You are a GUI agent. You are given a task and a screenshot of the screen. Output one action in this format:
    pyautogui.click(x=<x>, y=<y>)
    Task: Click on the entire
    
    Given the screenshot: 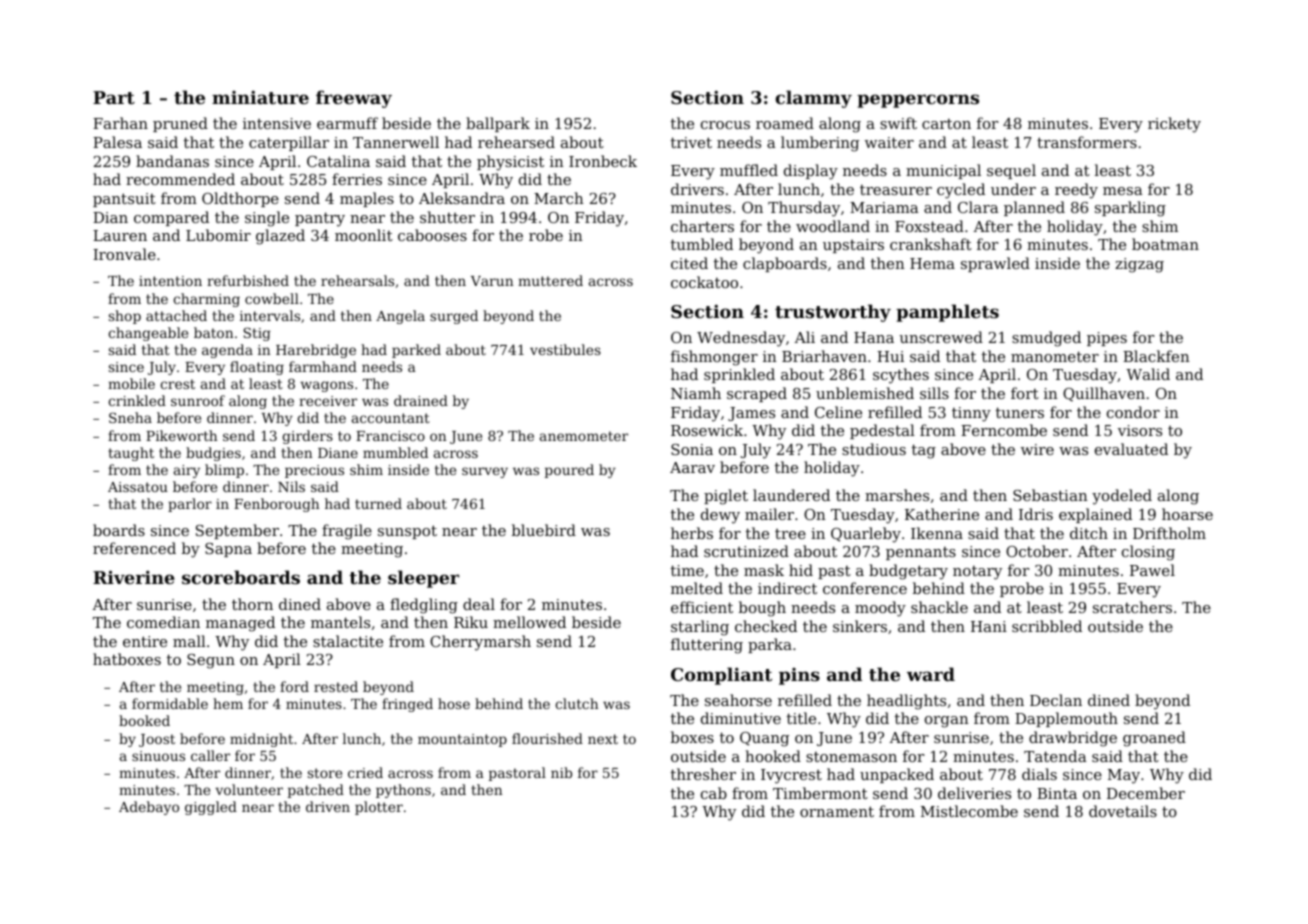 What is the action you would take?
    pyautogui.click(x=145, y=641)
